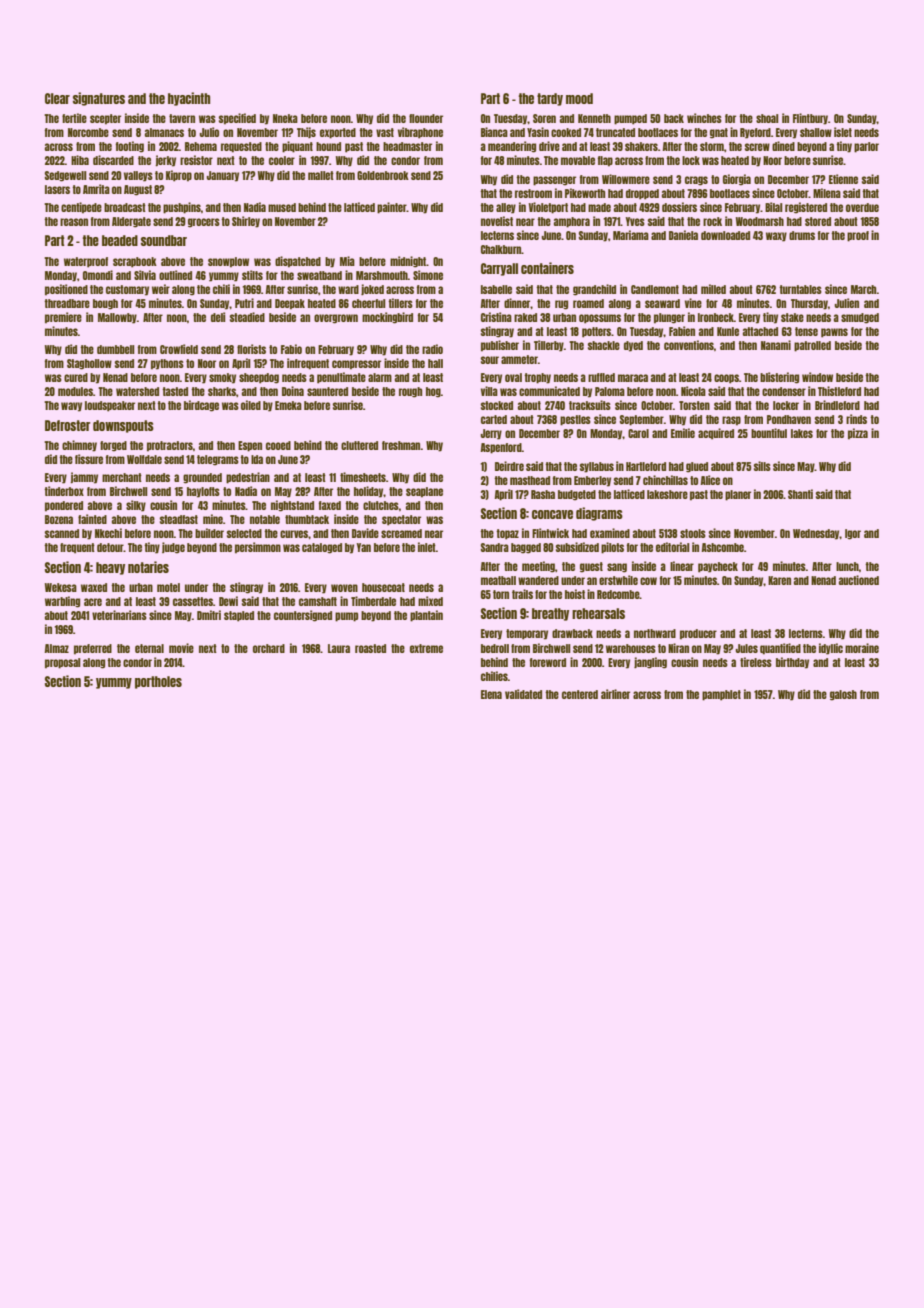 The width and height of the image is (924, 1308). Describe the element at coordinates (760, 221) in the image. I see `Woodmarsh` at that location.
